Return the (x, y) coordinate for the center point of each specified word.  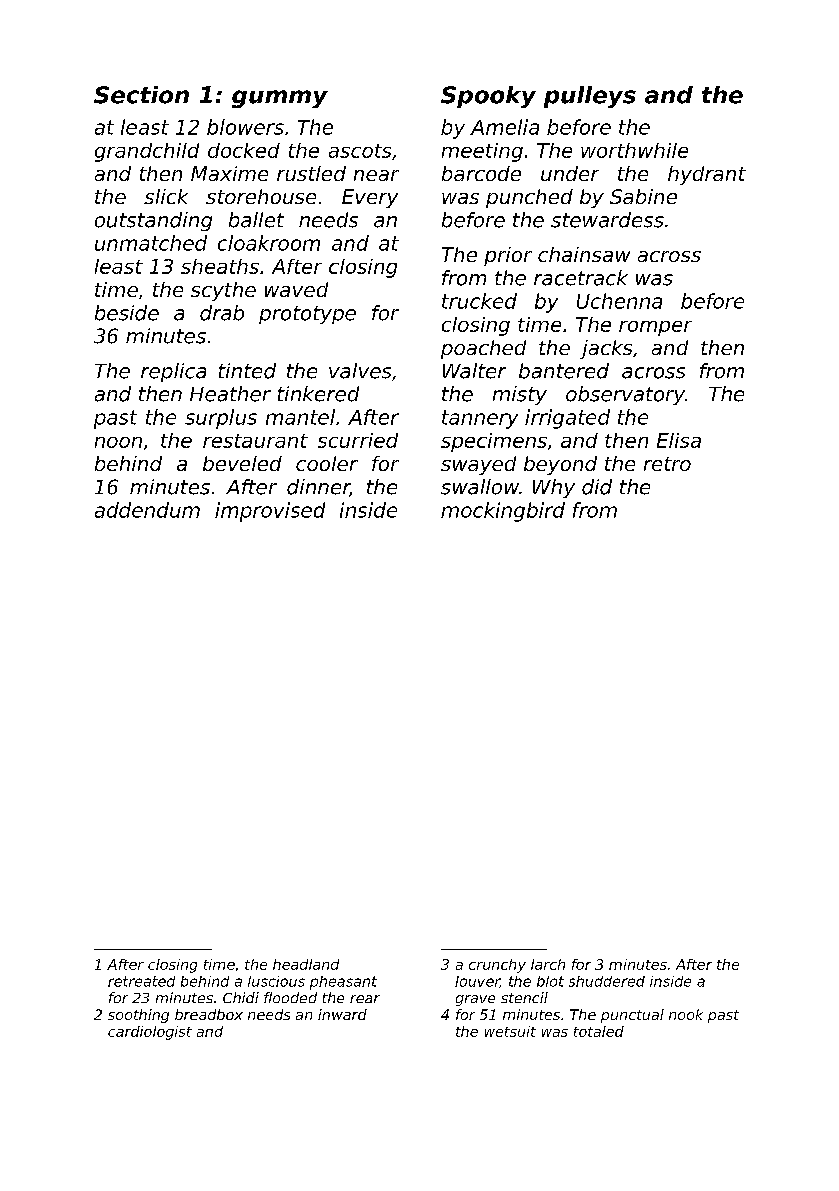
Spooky (488, 97)
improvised (270, 512)
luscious (276, 981)
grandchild (147, 152)
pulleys (590, 97)
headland (306, 964)
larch (548, 964)
